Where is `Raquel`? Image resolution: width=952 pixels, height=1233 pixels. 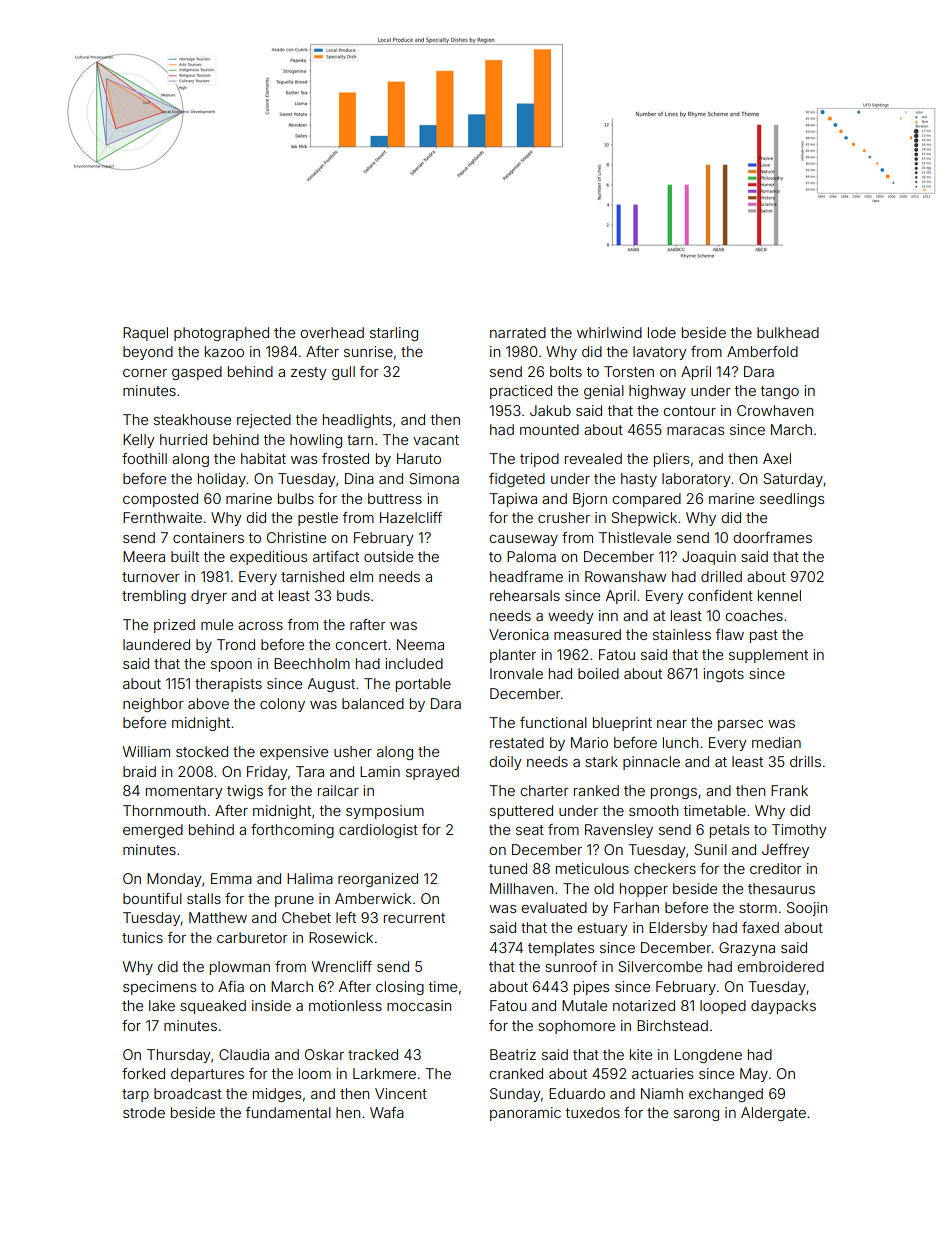
Raquel is located at coordinates (145, 334).
